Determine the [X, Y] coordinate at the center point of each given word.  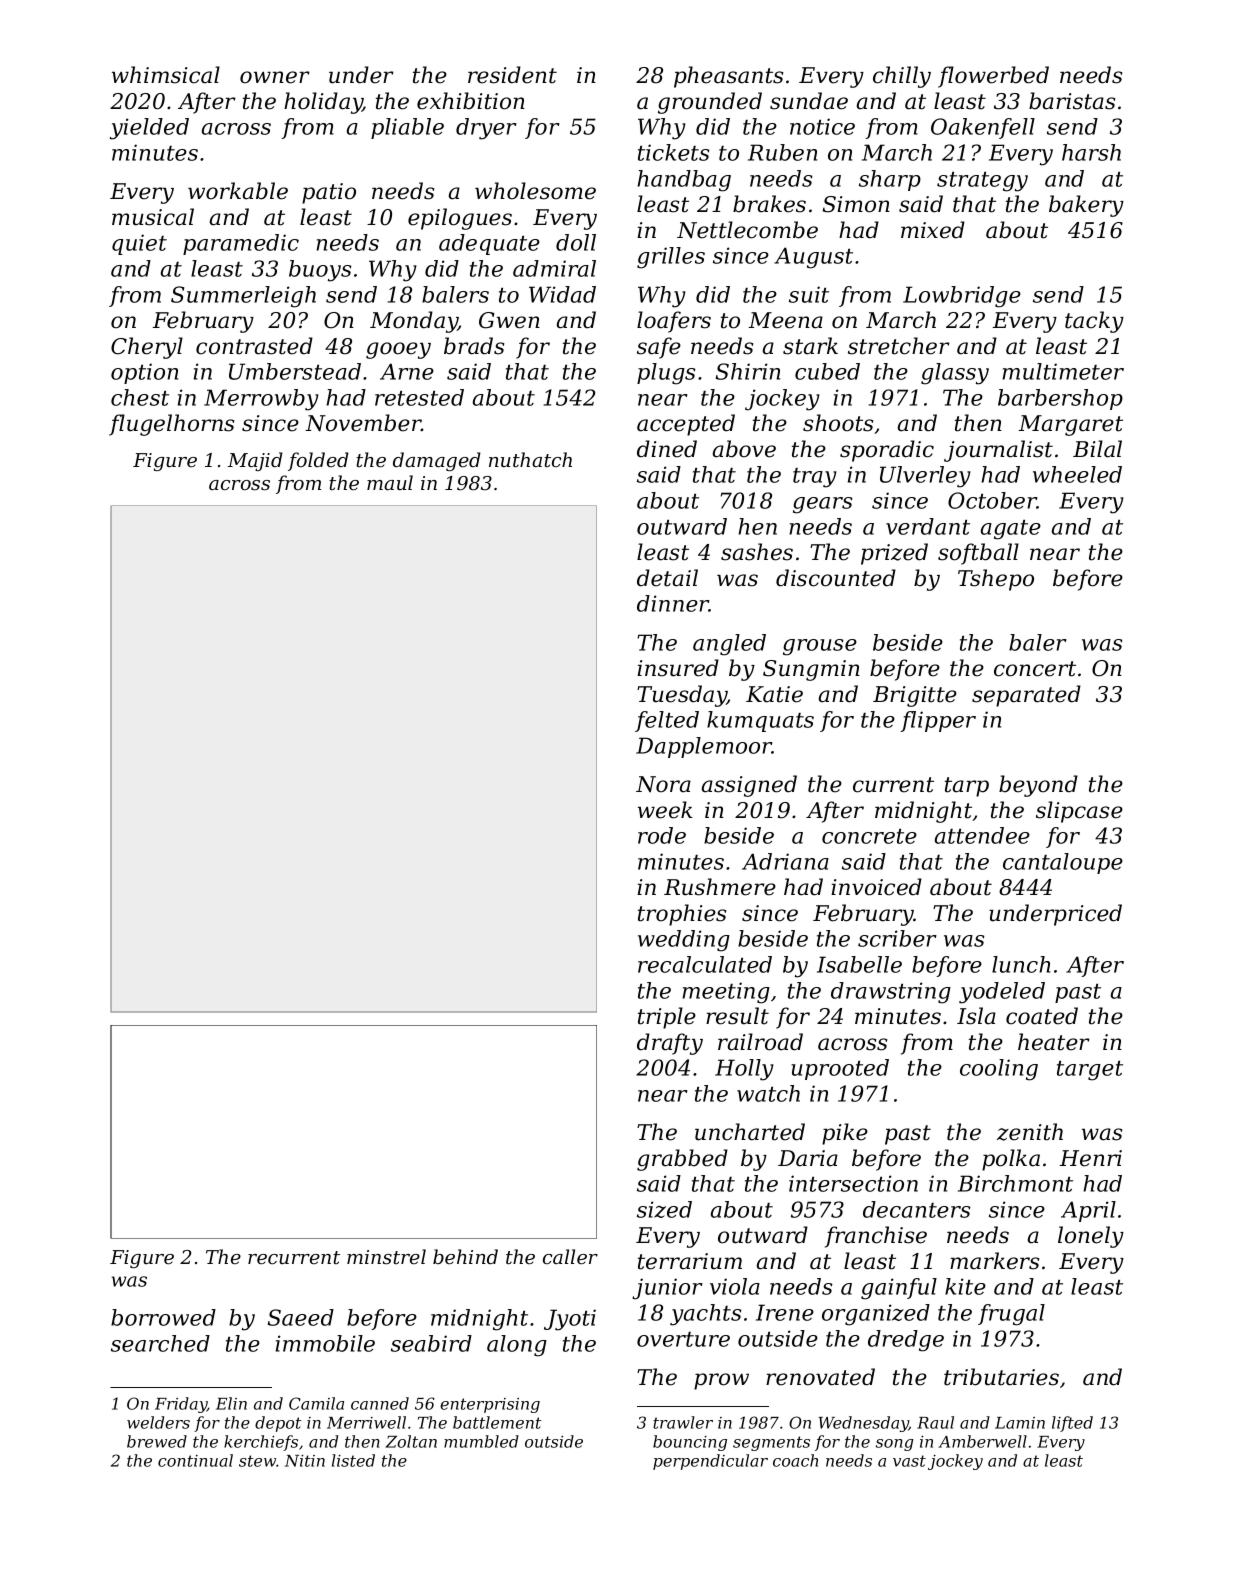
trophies [682, 915]
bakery [1086, 206]
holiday [323, 103]
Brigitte [915, 696]
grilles [671, 258]
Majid [255, 461]
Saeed [300, 1317]
